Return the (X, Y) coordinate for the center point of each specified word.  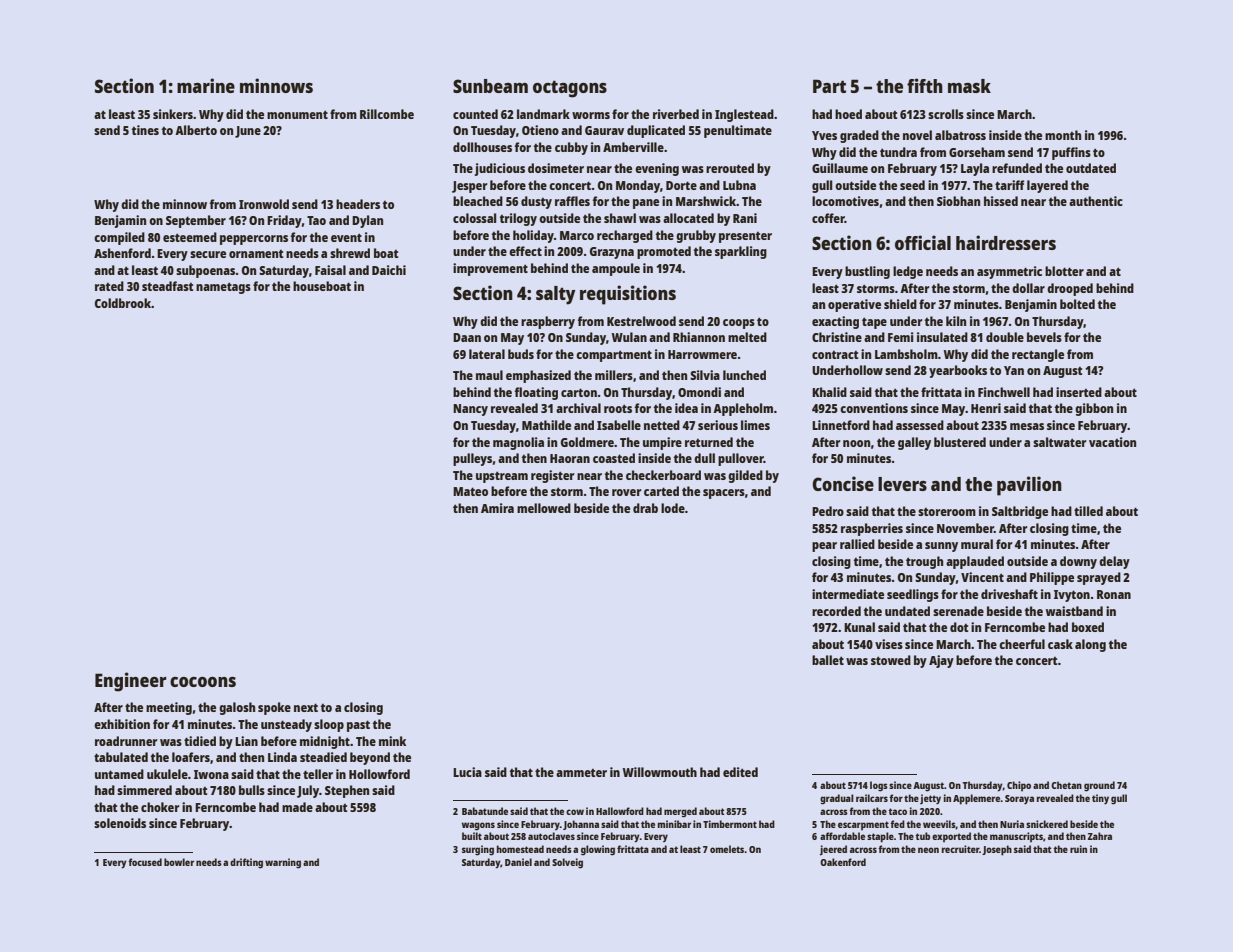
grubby (696, 236)
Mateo (470, 491)
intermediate (848, 594)
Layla (975, 169)
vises (889, 644)
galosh (237, 708)
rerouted (730, 168)
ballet (828, 660)
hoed (848, 114)
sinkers (173, 114)
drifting (246, 863)
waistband (1074, 611)
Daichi (389, 270)
